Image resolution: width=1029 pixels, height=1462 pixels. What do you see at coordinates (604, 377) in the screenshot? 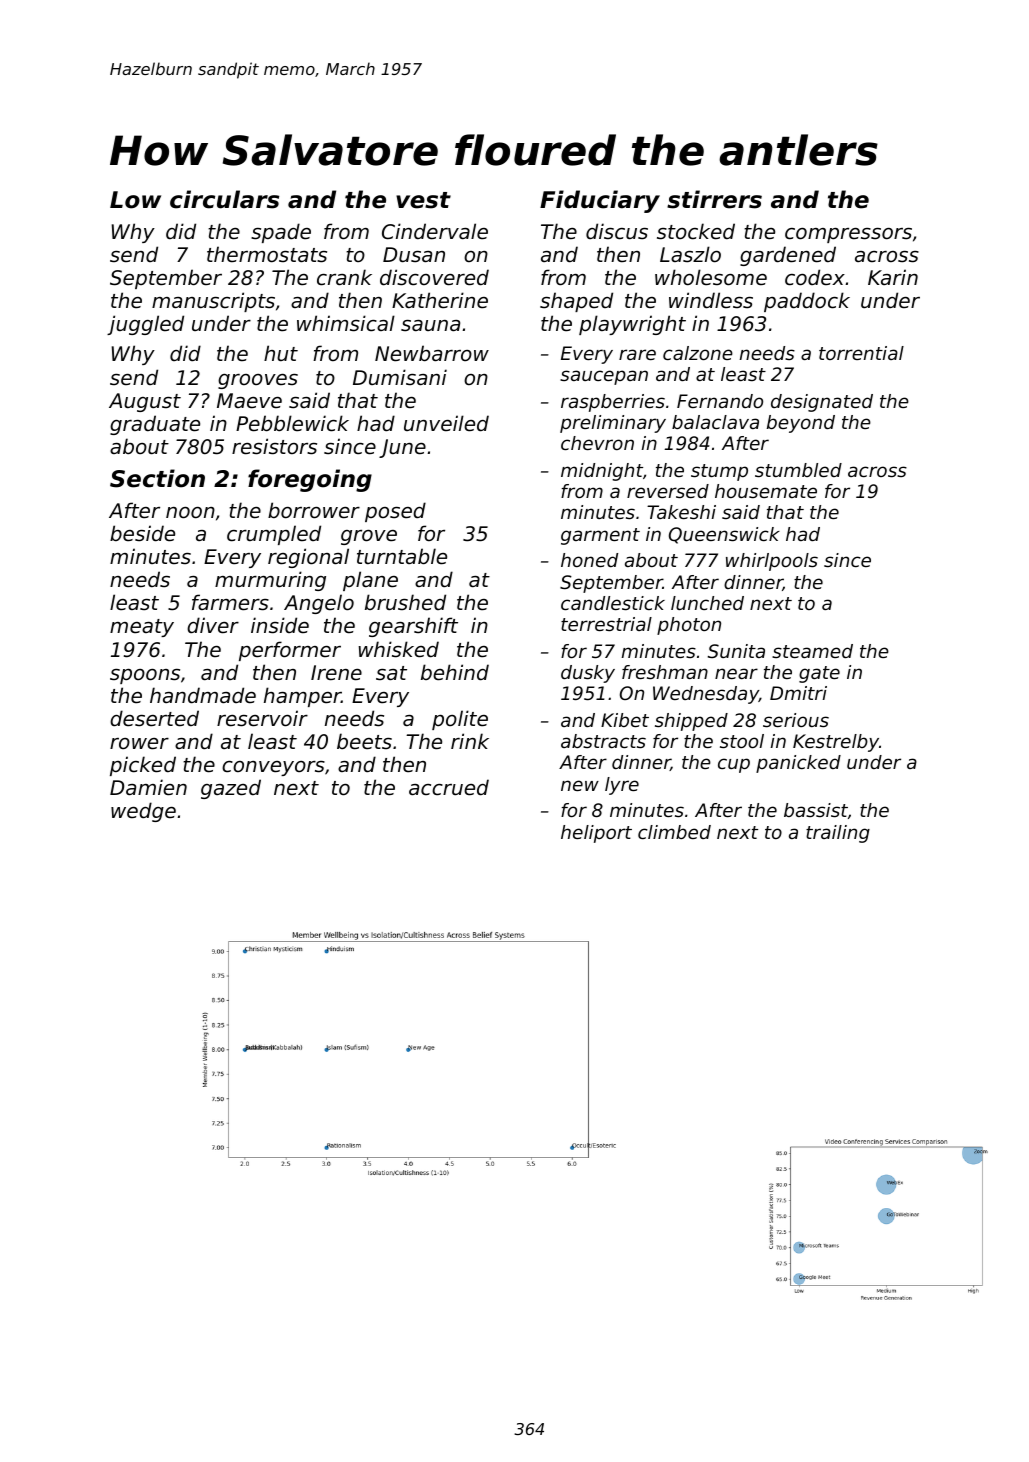
I see `saucepan` at bounding box center [604, 377].
